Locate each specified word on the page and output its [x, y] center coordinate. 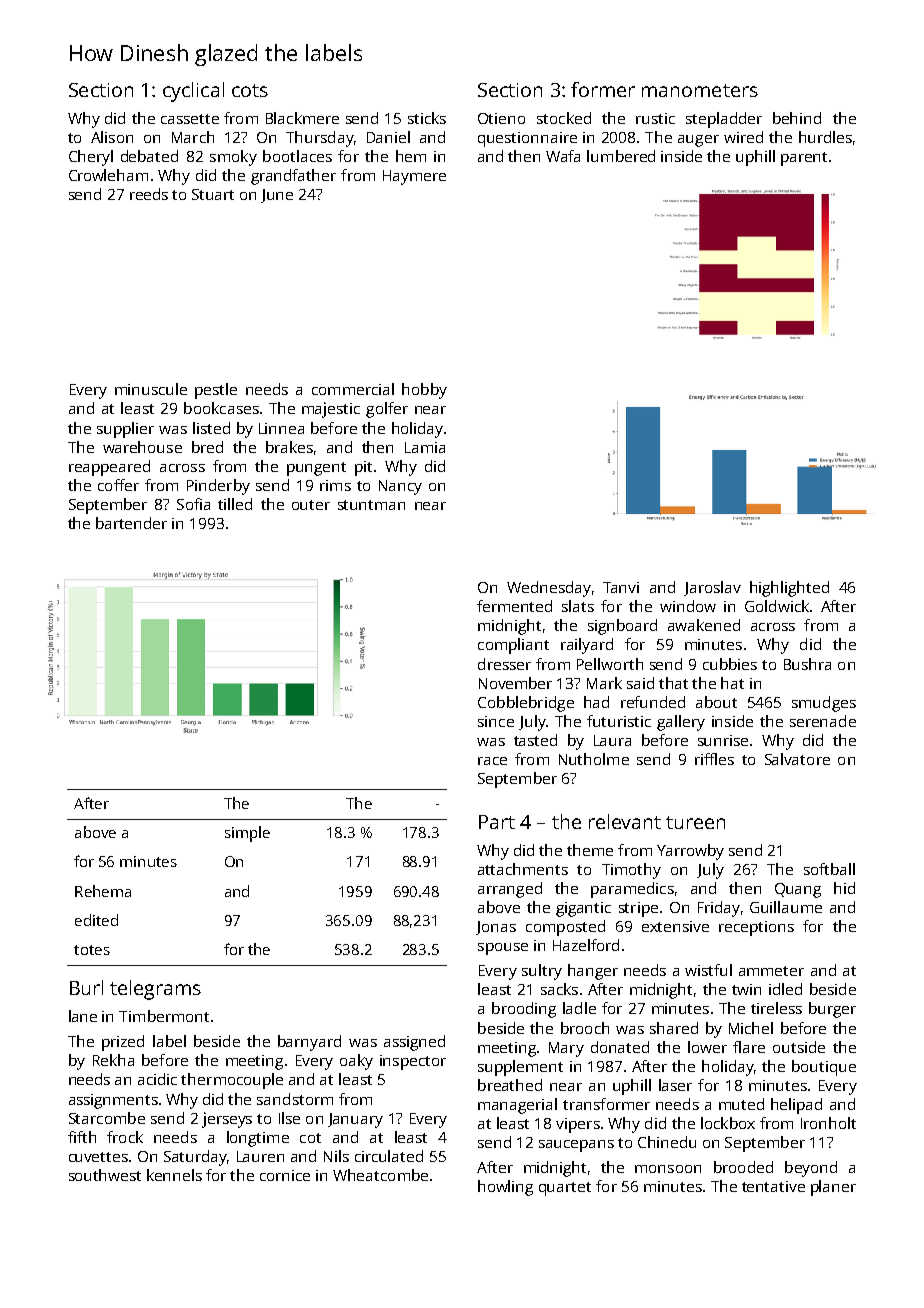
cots [250, 90]
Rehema [103, 891]
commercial [353, 389]
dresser [504, 664]
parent [804, 159]
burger [832, 1010]
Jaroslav [712, 588]
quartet [565, 1189]
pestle [216, 391]
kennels [174, 1175]
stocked [564, 118]
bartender [131, 523]
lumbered [621, 156]
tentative [773, 1186]
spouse [503, 949]
